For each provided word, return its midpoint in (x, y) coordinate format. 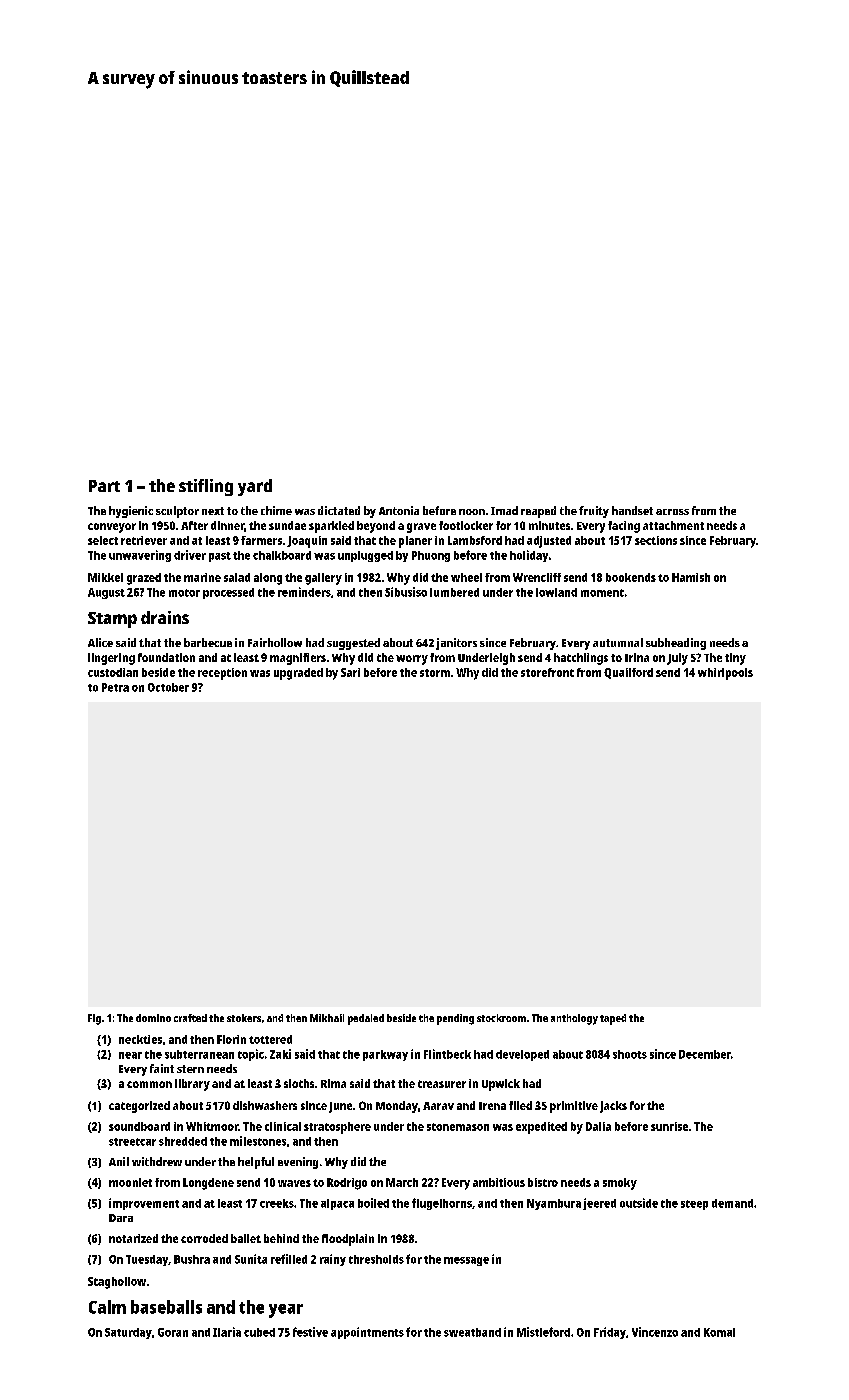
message (466, 1261)
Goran (173, 1332)
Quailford (628, 673)
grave (421, 528)
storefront (547, 672)
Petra (115, 687)
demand (732, 1203)
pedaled (366, 1019)
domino (153, 1018)
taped (613, 1019)
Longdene (208, 1184)
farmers (261, 540)
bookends (631, 577)
